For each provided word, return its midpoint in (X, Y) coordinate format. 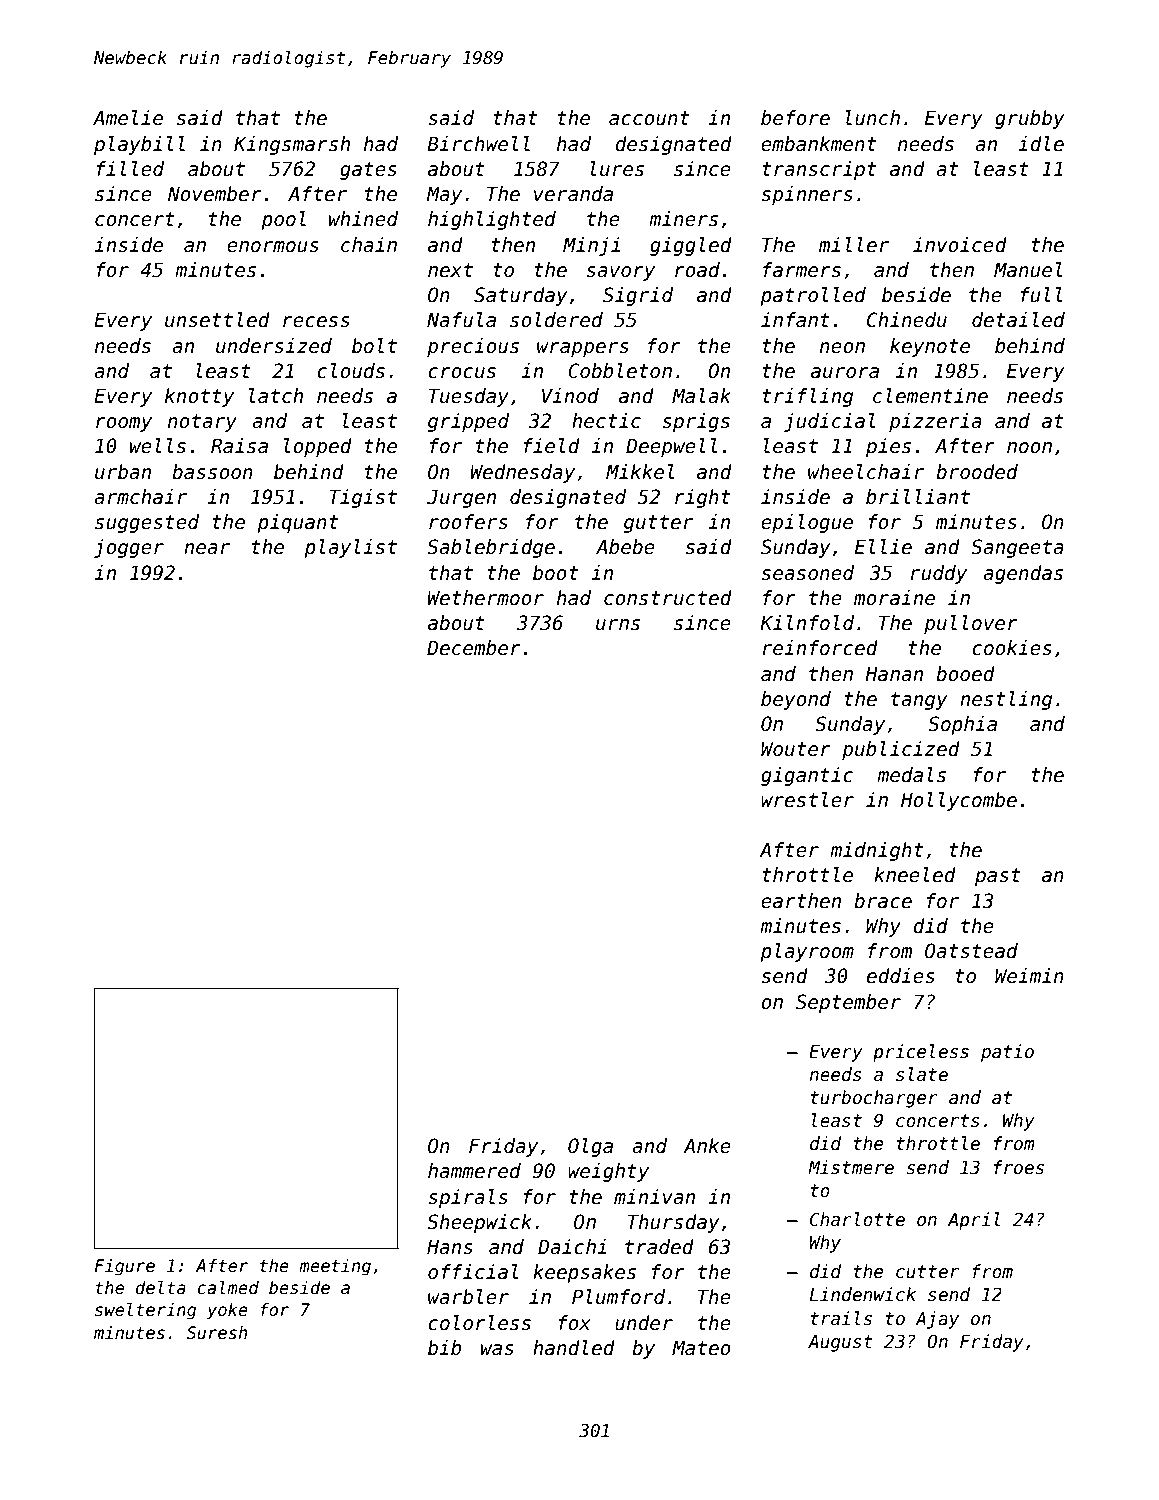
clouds (351, 371)
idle (1041, 144)
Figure (125, 1267)
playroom (807, 952)
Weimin (1029, 976)
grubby (1030, 119)
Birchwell (478, 144)
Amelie (128, 118)
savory (620, 273)
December (474, 648)
